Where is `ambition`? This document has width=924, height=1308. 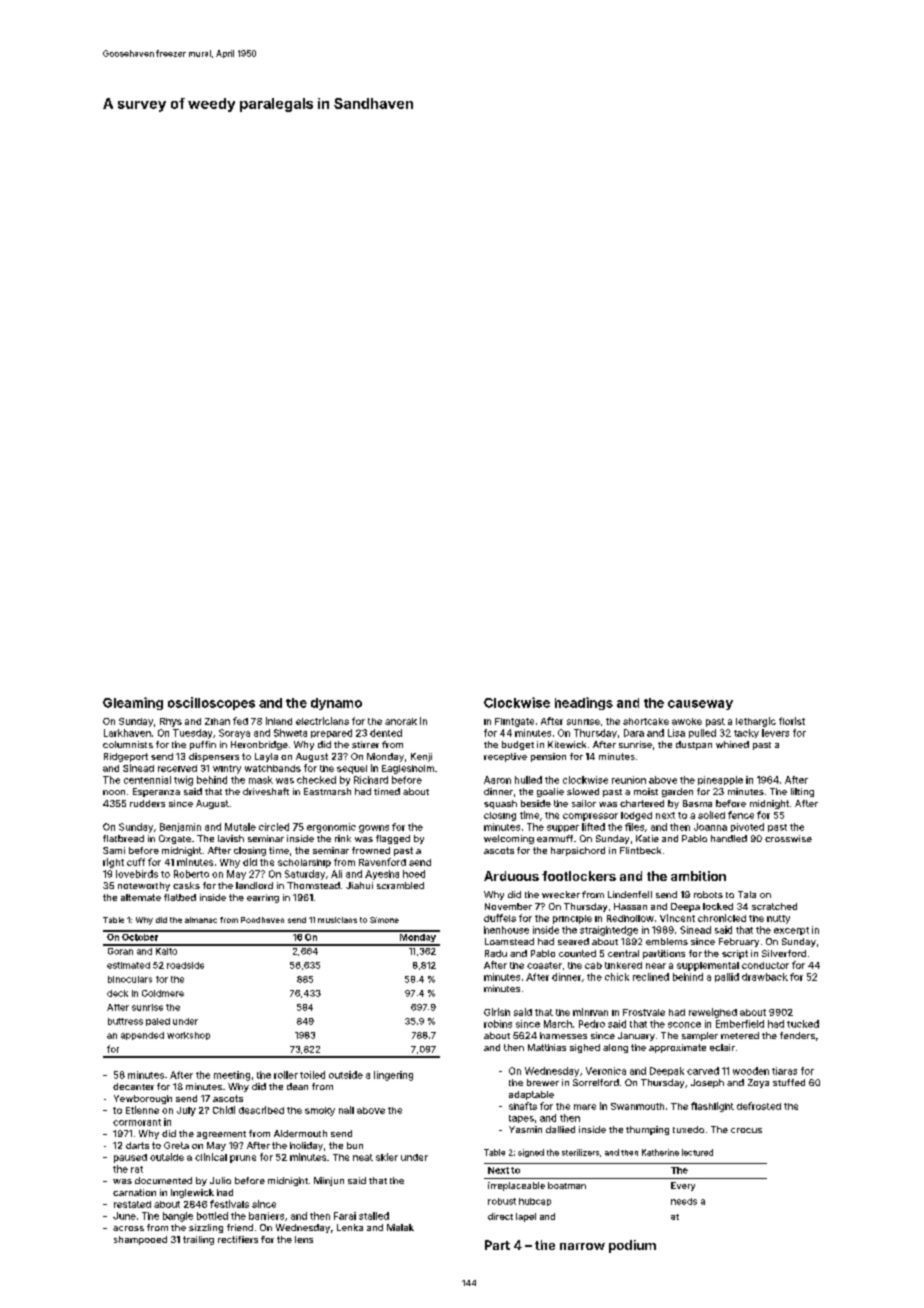
ambition is located at coordinates (698, 876).
